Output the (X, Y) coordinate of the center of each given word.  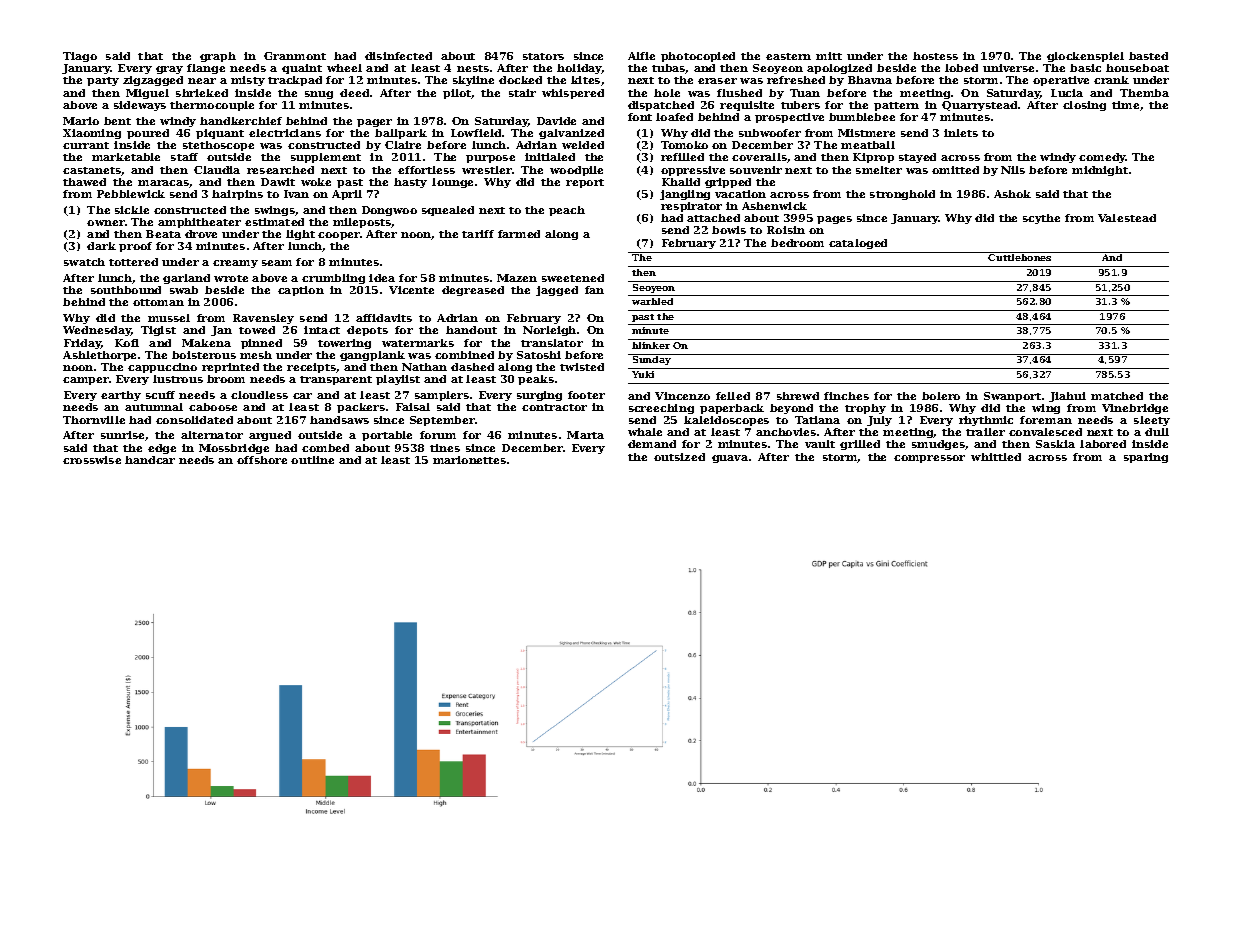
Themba (1144, 93)
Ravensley (263, 319)
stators (543, 56)
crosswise (92, 460)
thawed (84, 182)
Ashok (1012, 194)
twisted (582, 367)
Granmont (295, 56)
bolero (941, 396)
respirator (691, 207)
